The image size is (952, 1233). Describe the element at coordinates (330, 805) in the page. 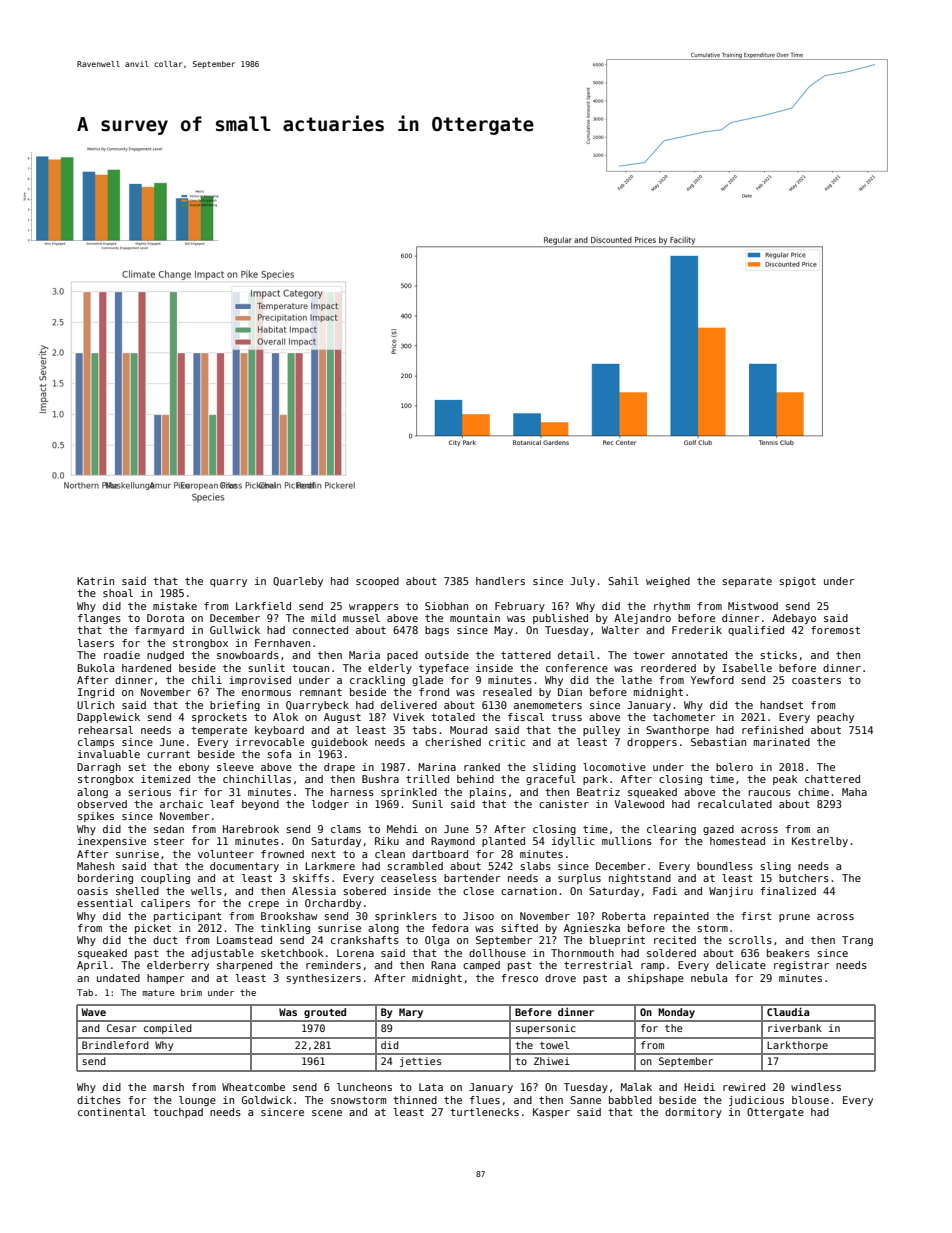

I see `lodger` at that location.
